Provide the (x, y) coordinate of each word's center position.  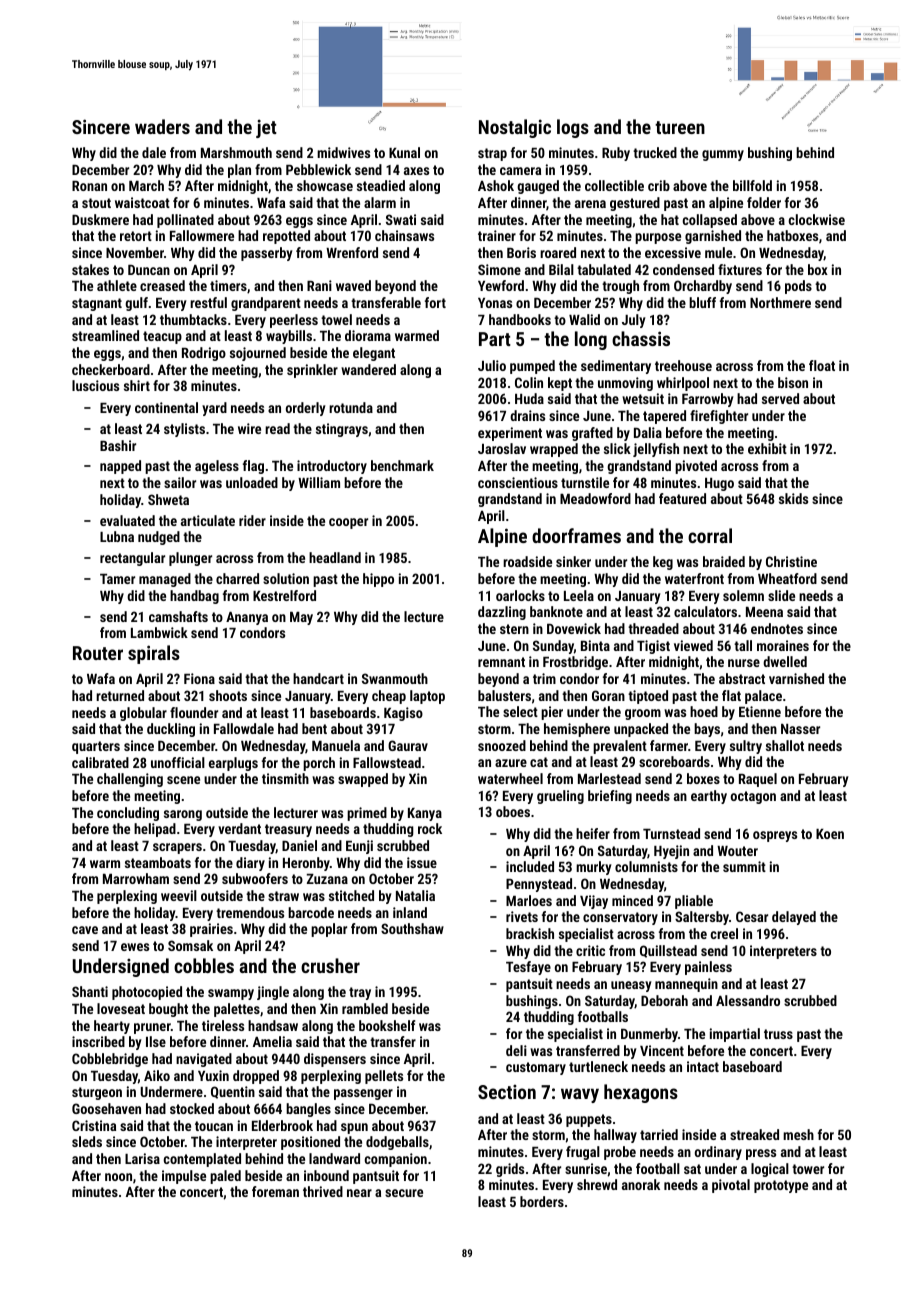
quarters (96, 747)
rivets (522, 916)
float (822, 365)
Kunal (404, 152)
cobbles (204, 965)
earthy (709, 797)
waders (162, 126)
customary (536, 1068)
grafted (592, 434)
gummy (723, 155)
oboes (513, 811)
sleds (87, 1141)
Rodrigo (204, 354)
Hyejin (671, 852)
